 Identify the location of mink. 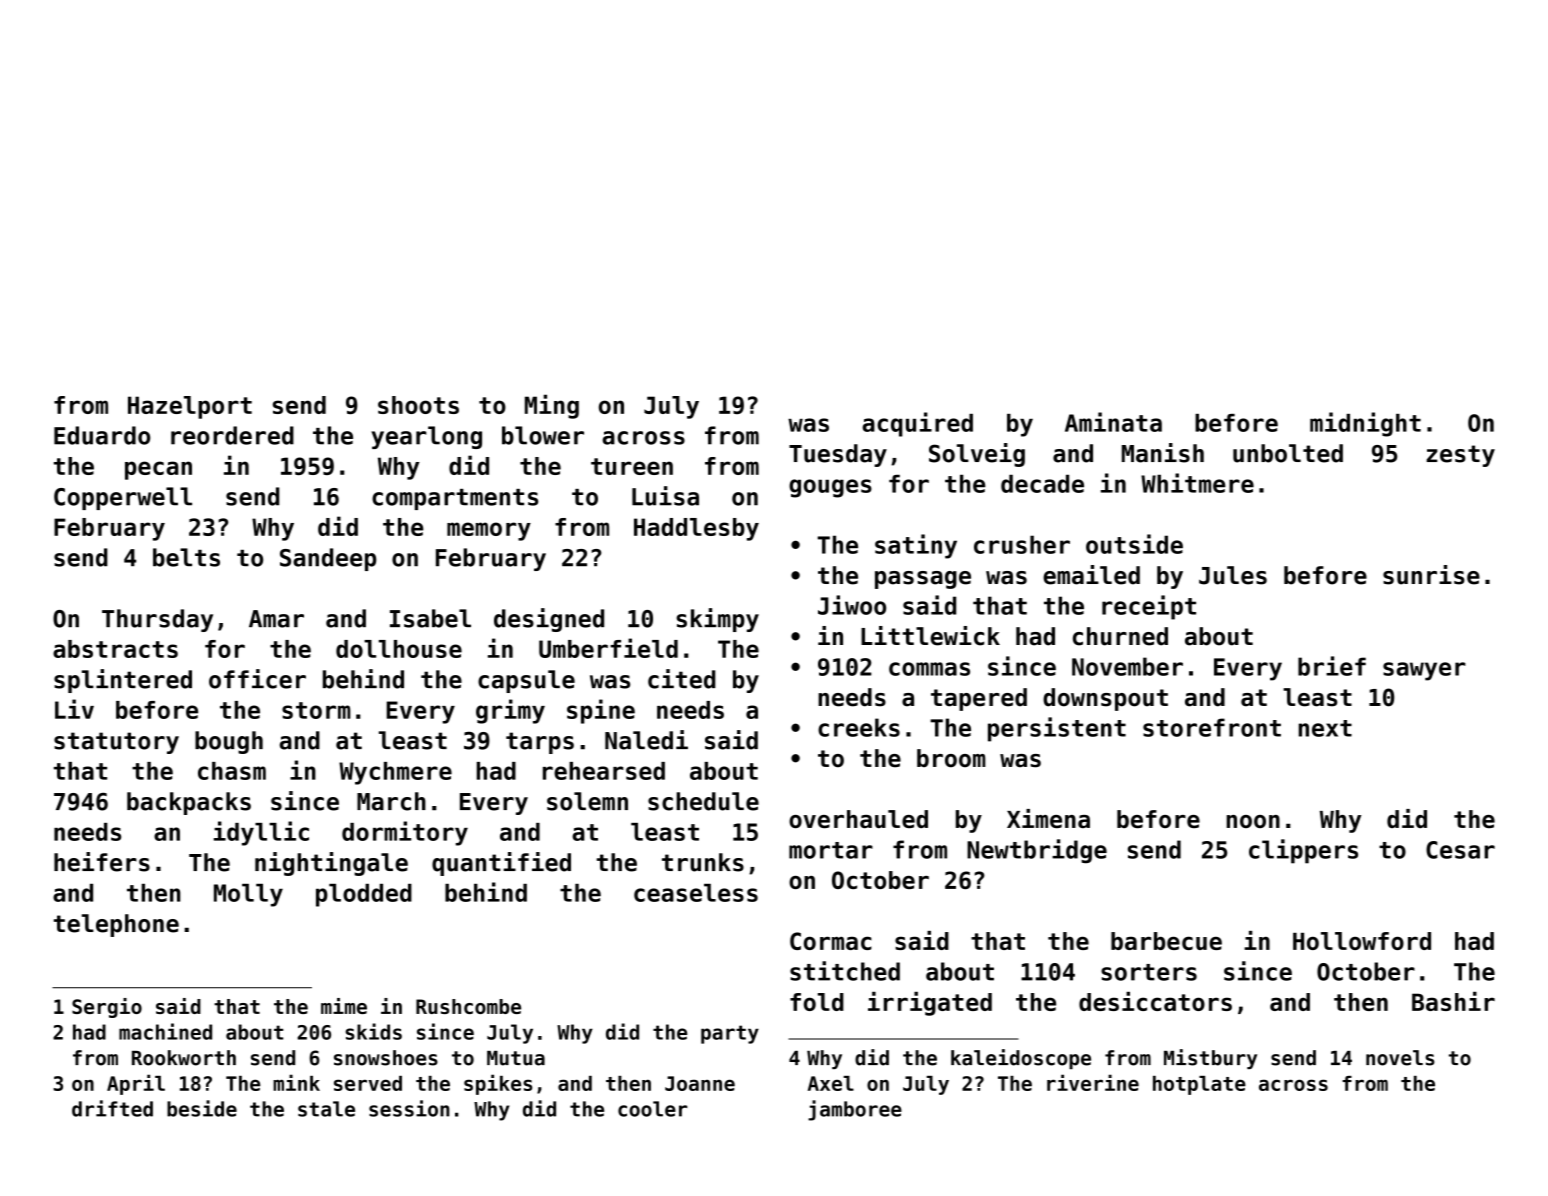
(296, 1082).
